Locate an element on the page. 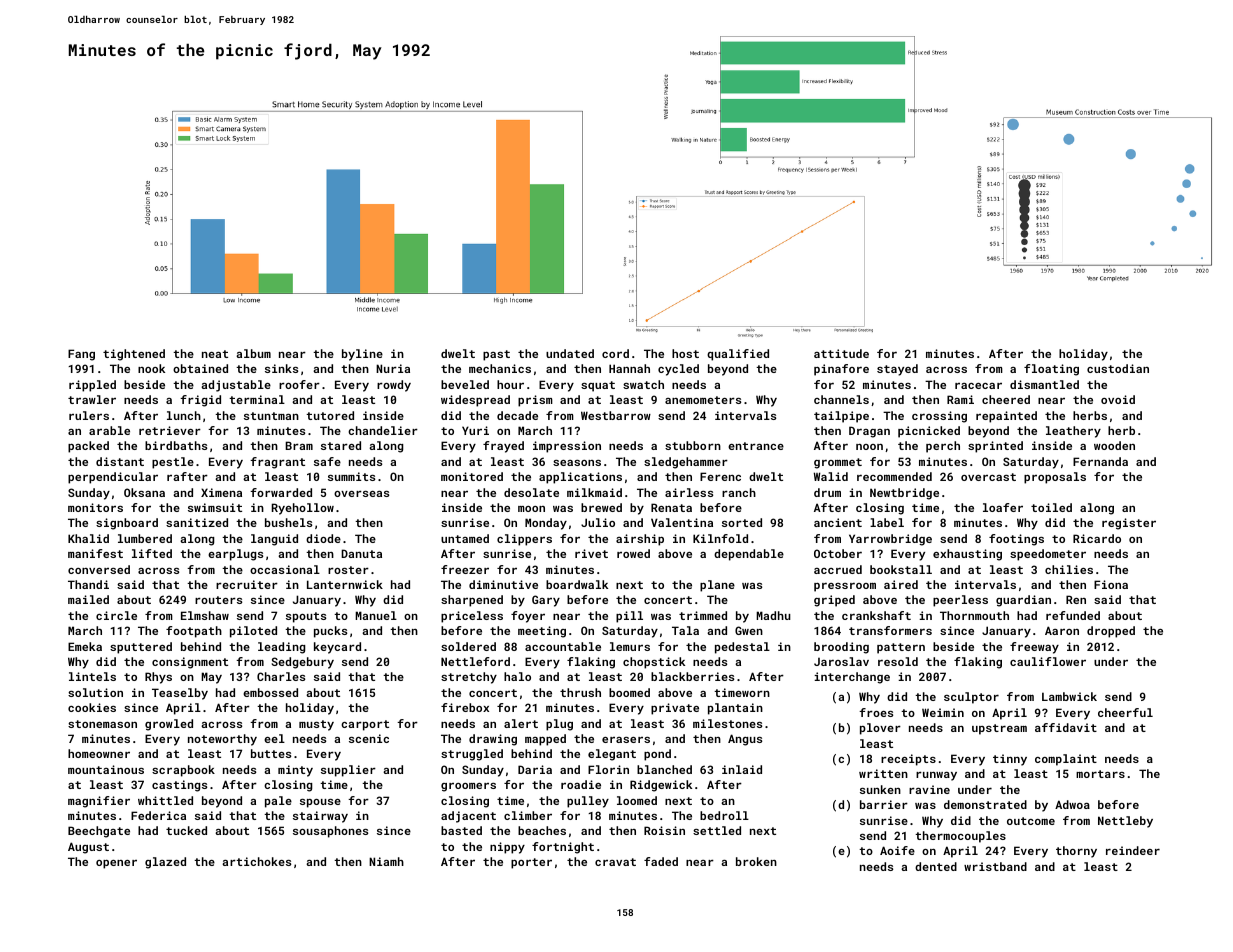 Image resolution: width=1233 pixels, height=952 pixels. perch is located at coordinates (943, 447).
